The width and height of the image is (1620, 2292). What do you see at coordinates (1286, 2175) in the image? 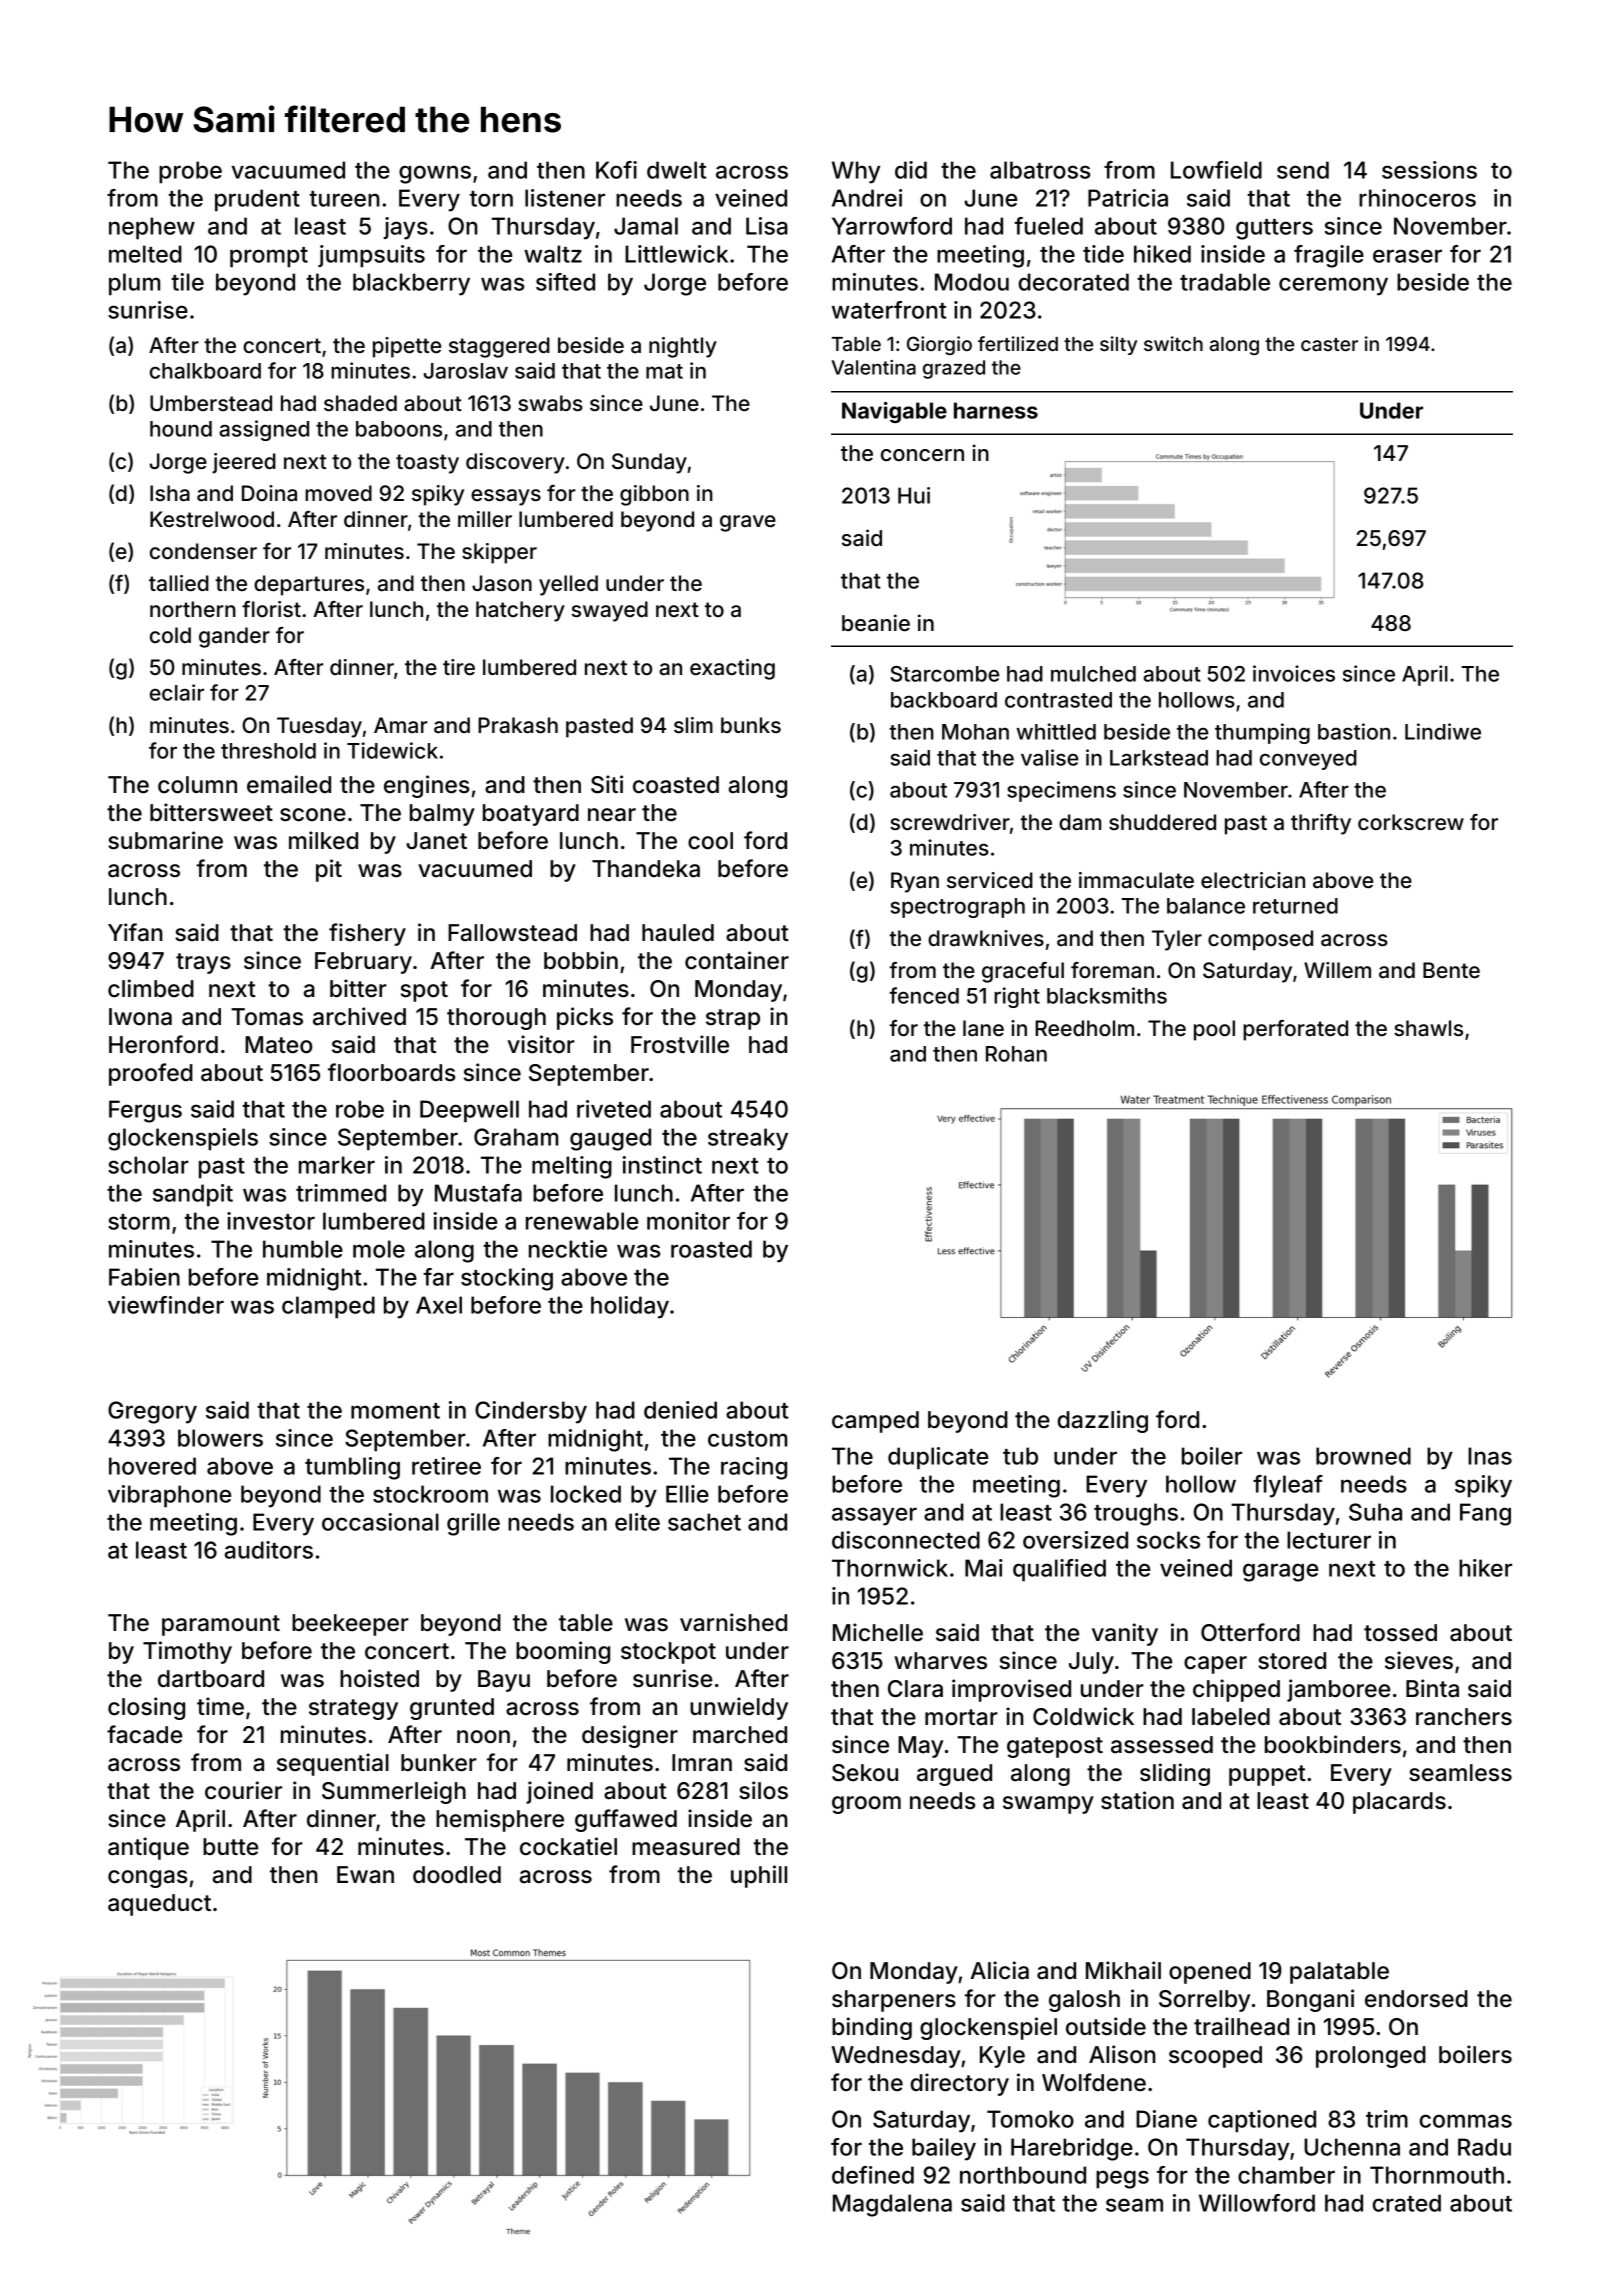
I see `chamber` at bounding box center [1286, 2175].
